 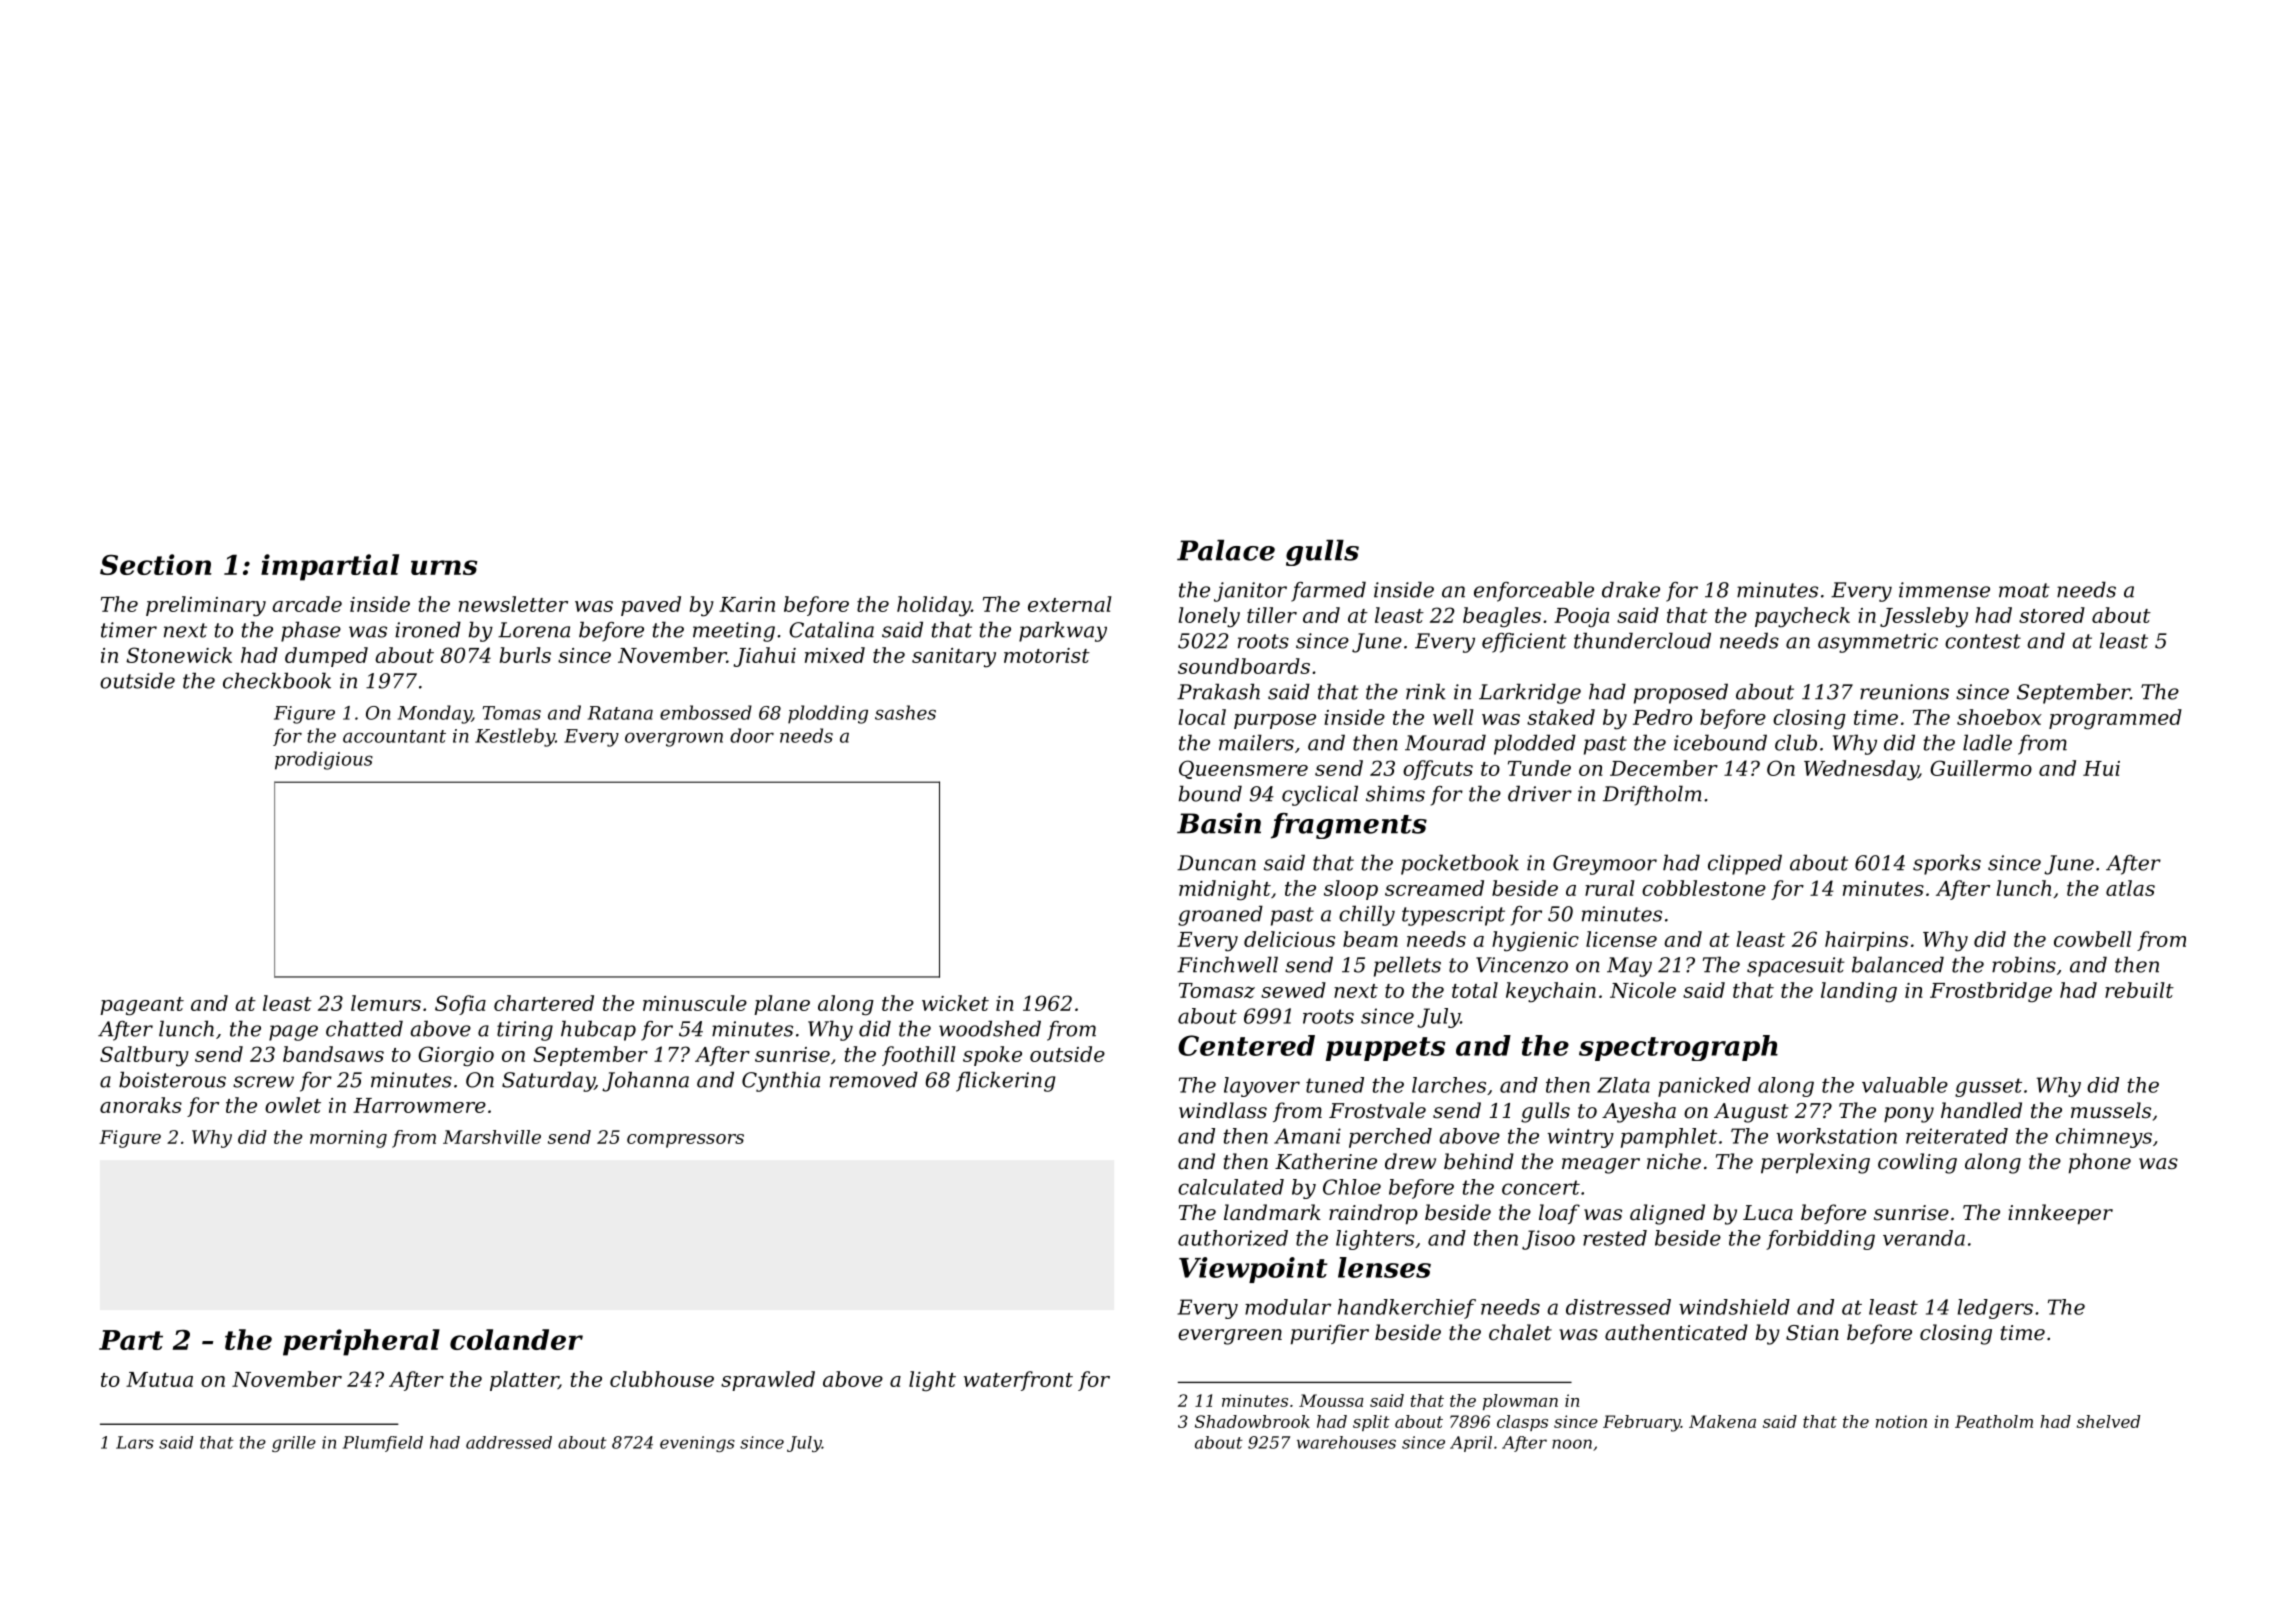 I want to click on paved, so click(x=651, y=606).
